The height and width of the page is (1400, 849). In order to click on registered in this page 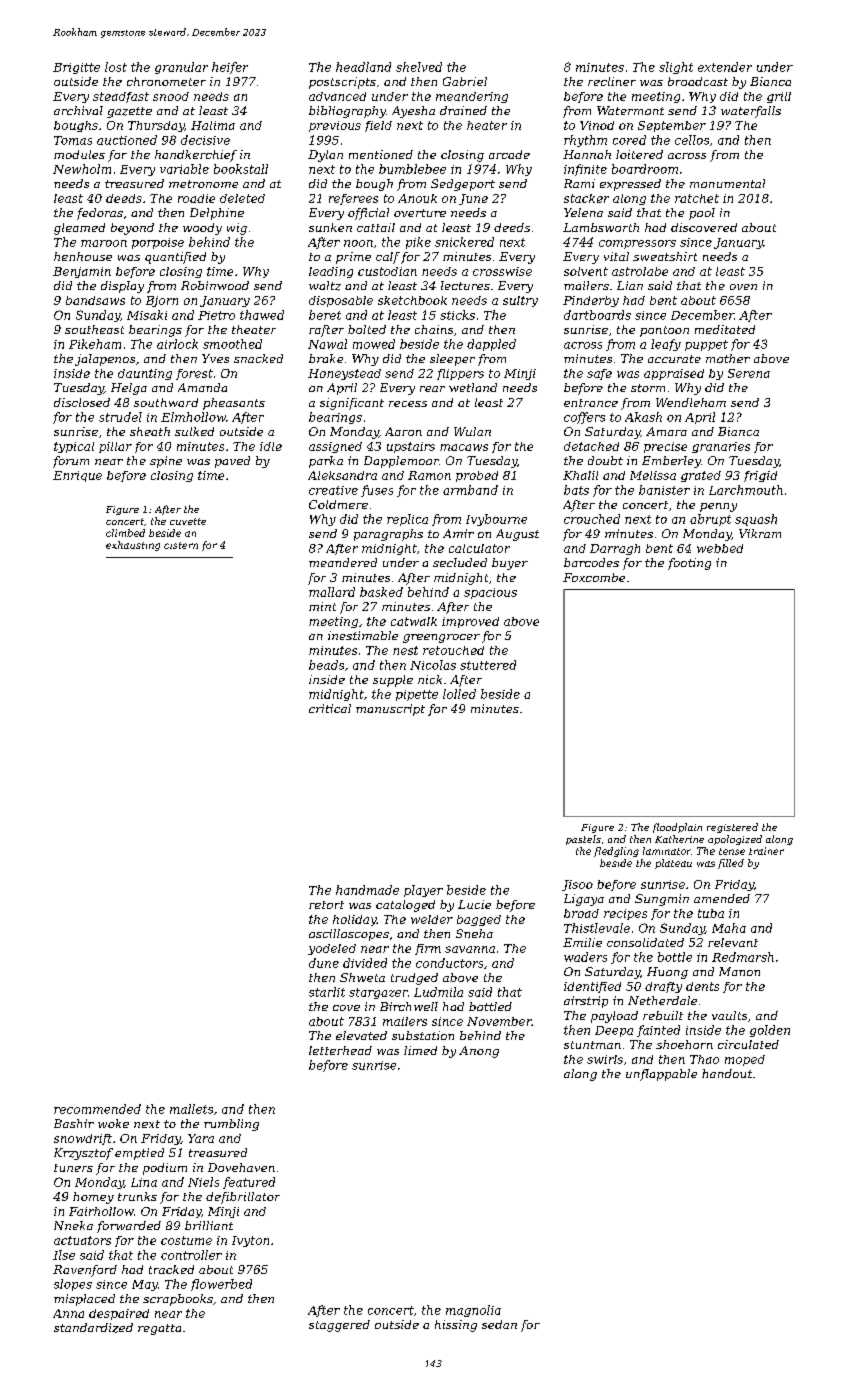, I will do `click(732, 828)`.
